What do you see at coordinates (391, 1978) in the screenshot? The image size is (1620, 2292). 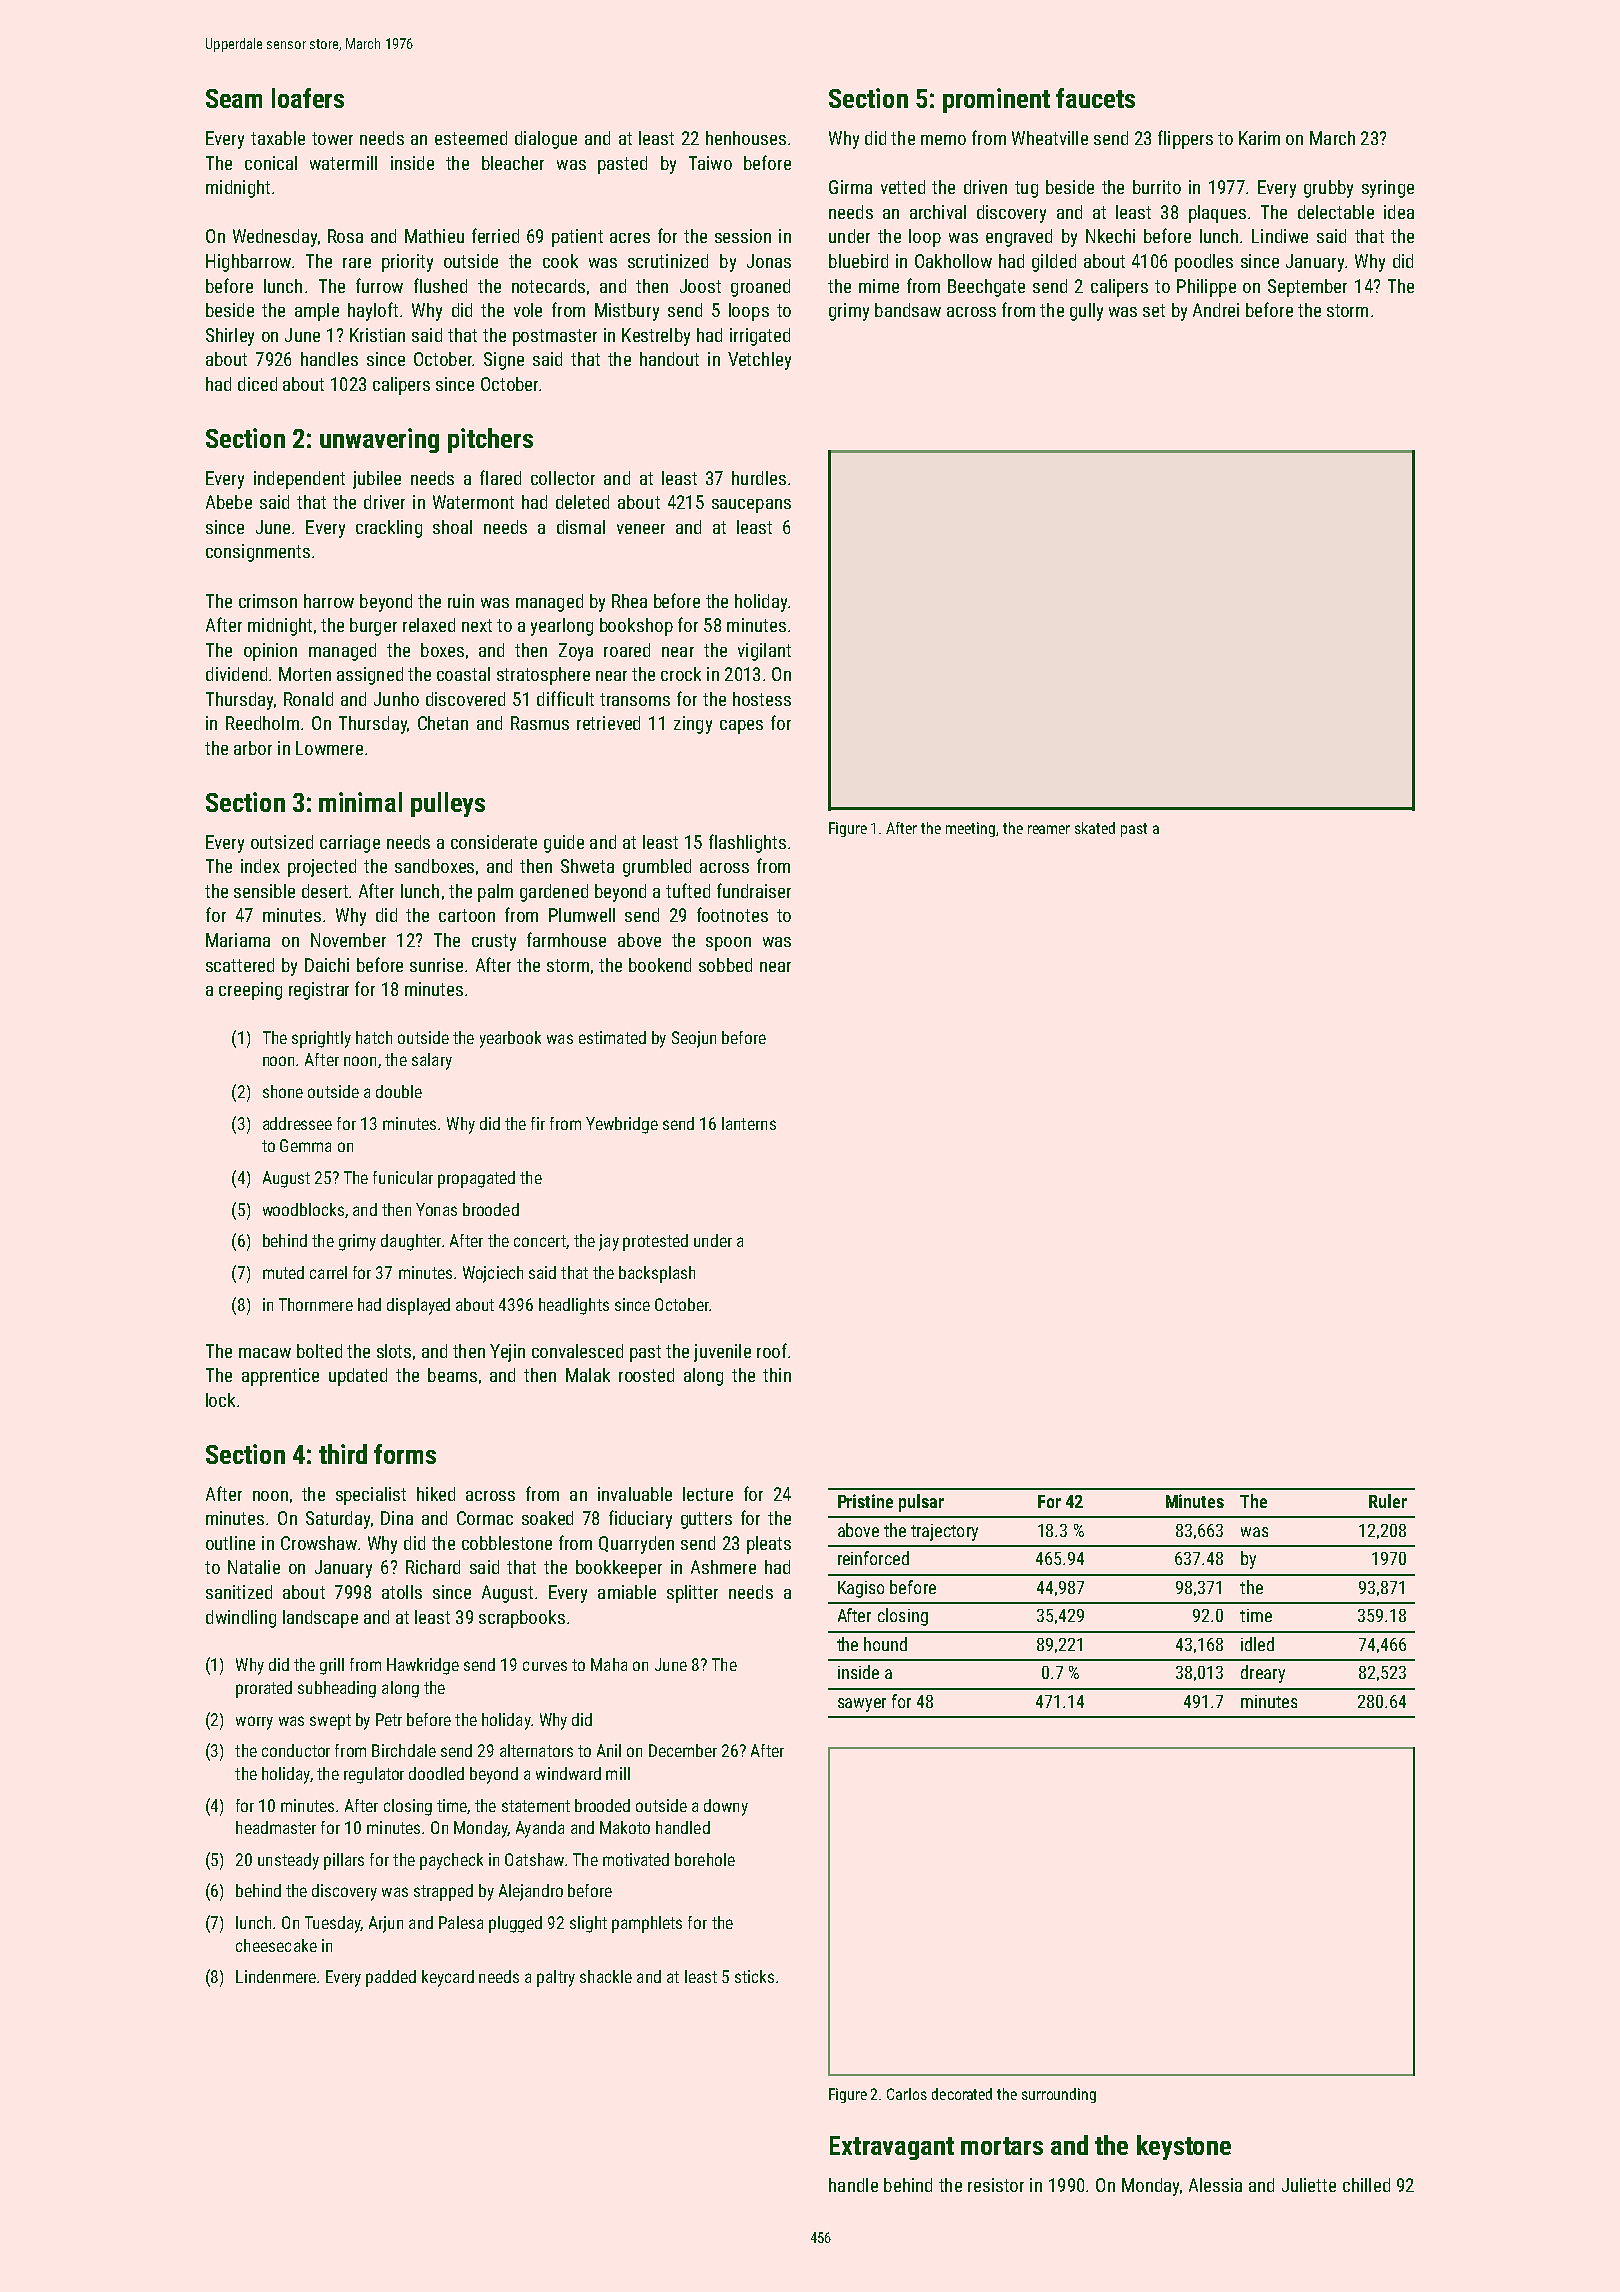 I see `padded` at bounding box center [391, 1978].
